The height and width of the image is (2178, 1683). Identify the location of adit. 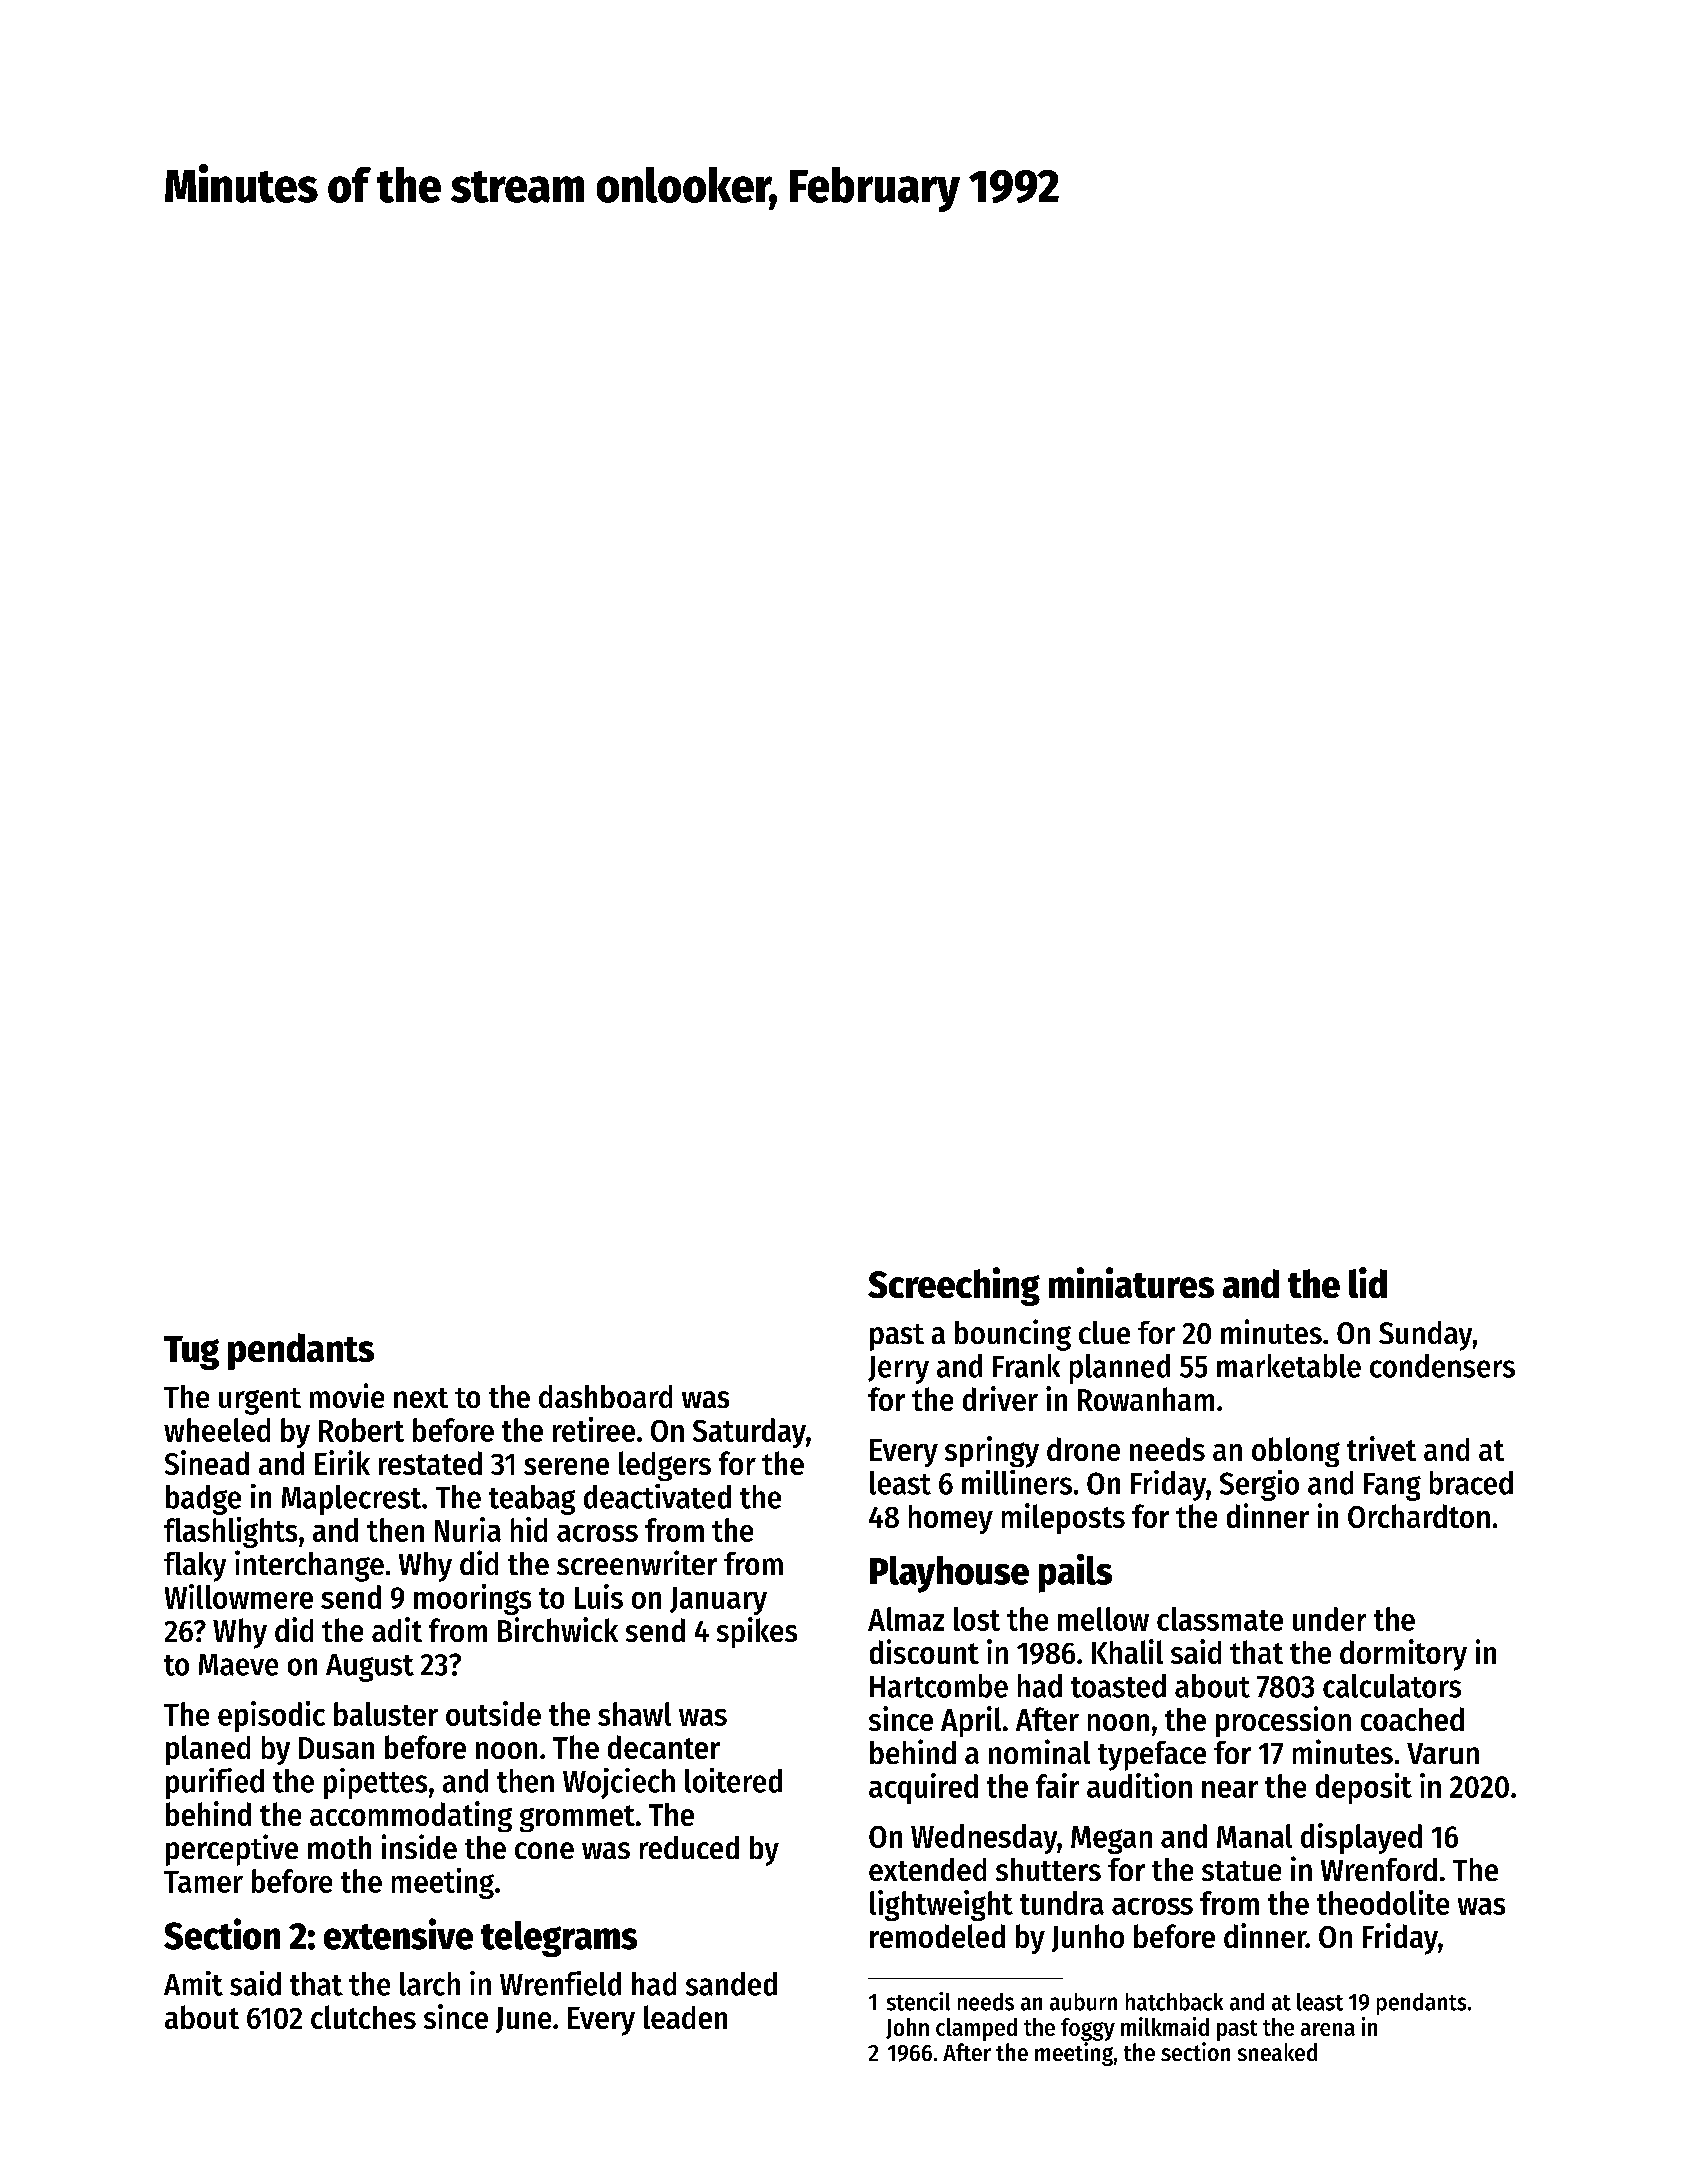
(397, 1629).
